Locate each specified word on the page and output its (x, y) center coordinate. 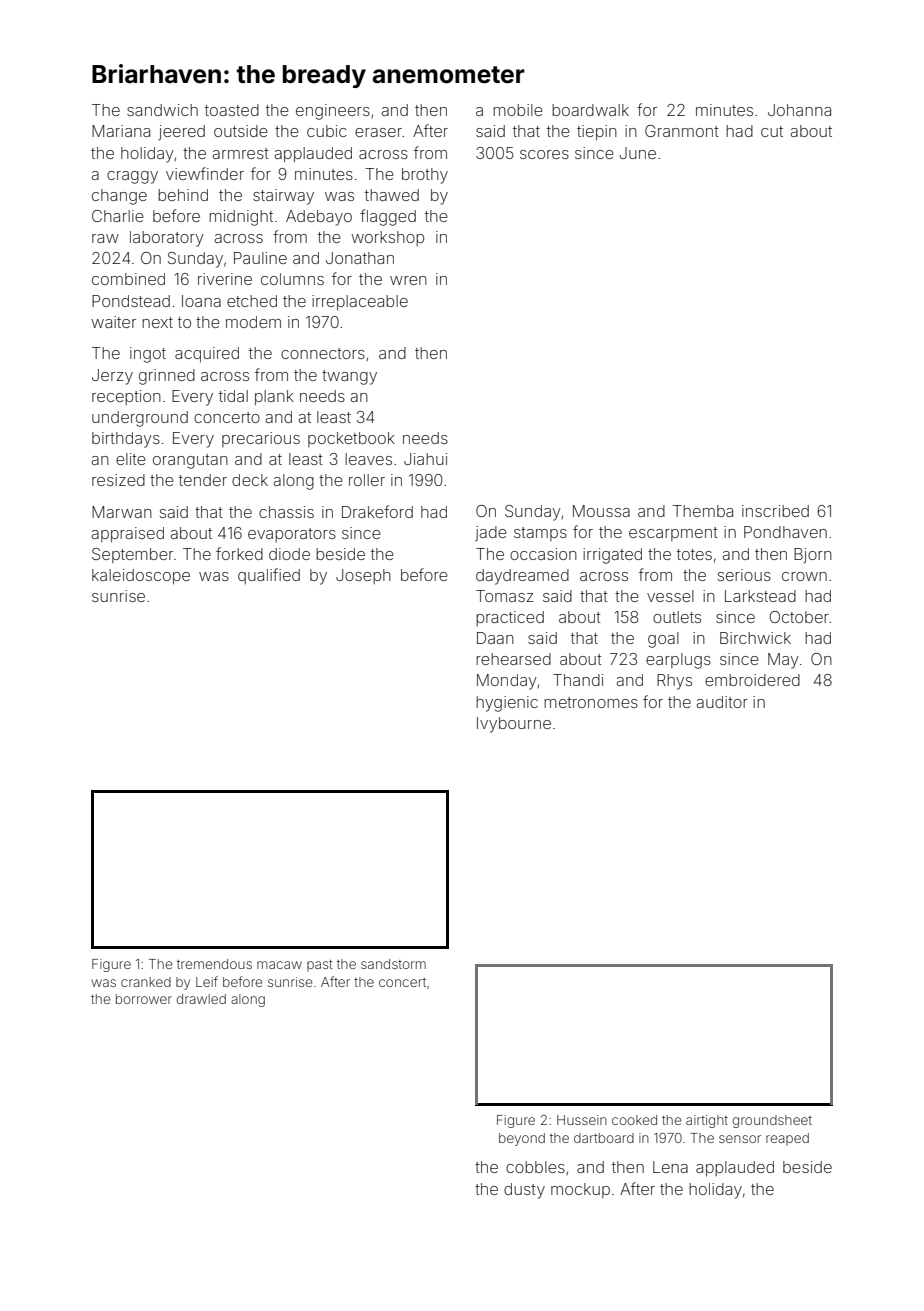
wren (408, 280)
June (638, 153)
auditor (722, 702)
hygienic (507, 704)
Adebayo (319, 218)
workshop (387, 238)
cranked (146, 982)
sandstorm (393, 964)
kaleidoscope (141, 576)
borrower (144, 999)
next (157, 322)
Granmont (682, 131)
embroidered (752, 680)
